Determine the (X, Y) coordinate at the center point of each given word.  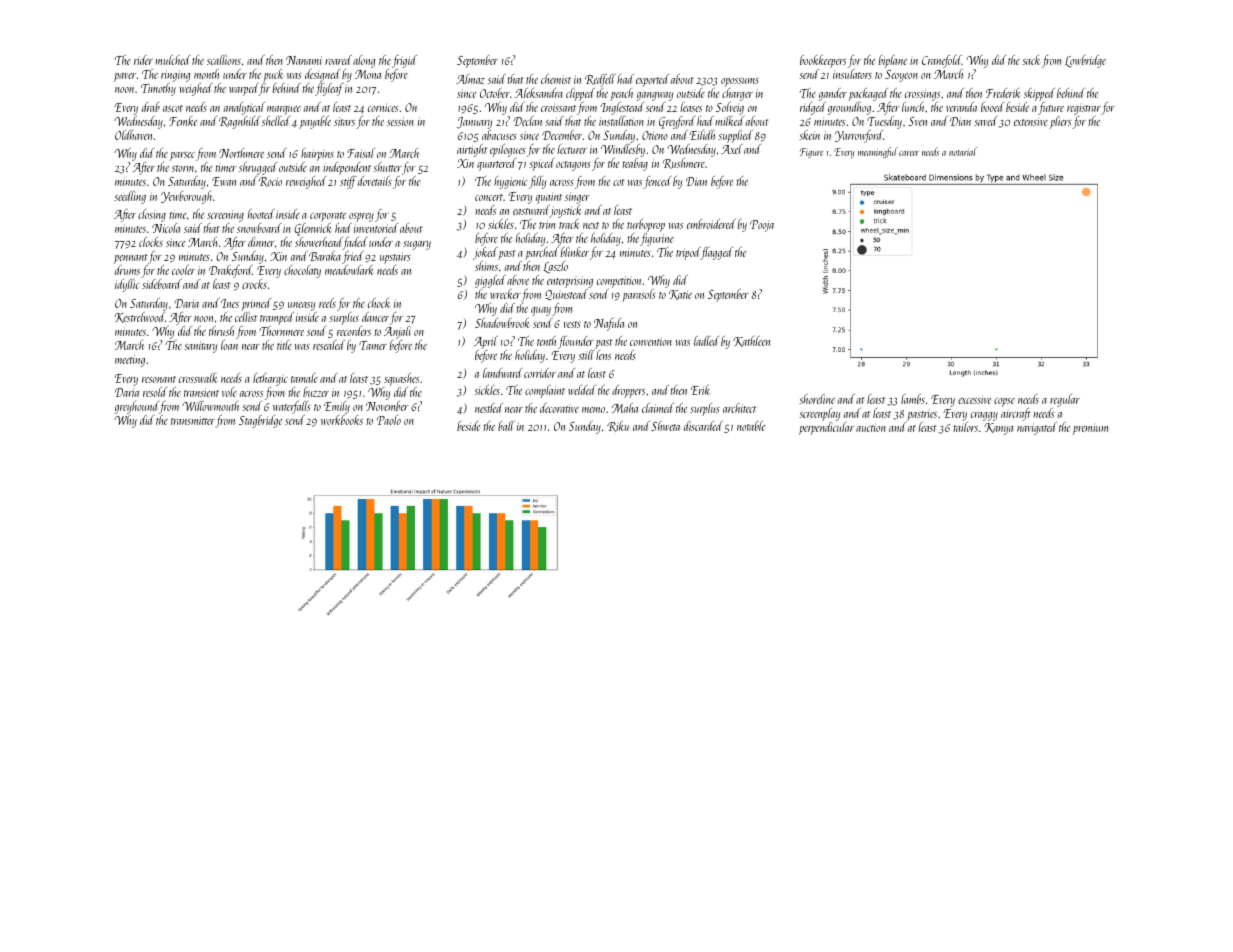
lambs (913, 399)
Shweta (665, 426)
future (1051, 108)
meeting (130, 361)
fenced (658, 182)
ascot (173, 108)
